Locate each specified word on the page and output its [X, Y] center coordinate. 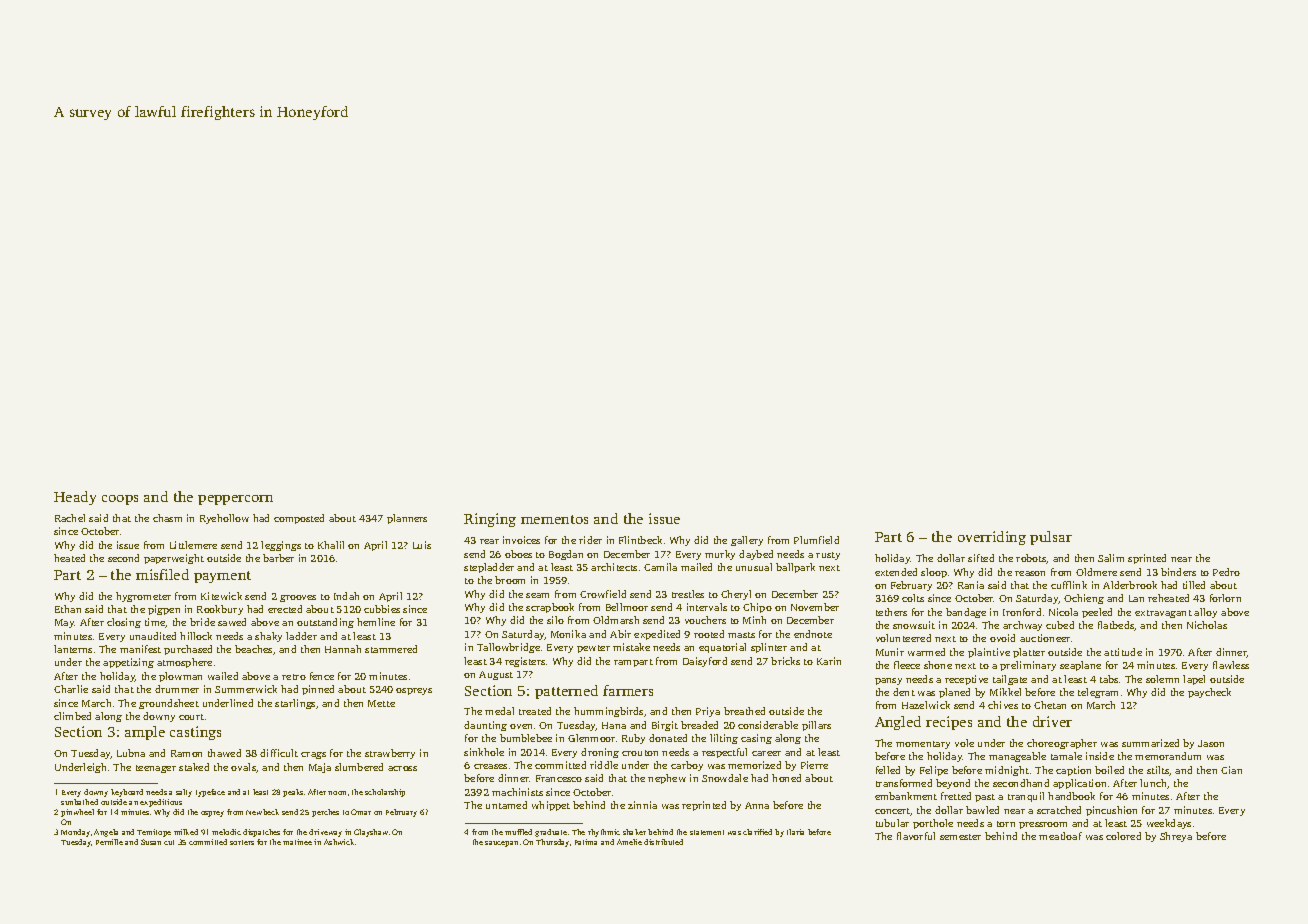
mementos [554, 519]
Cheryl [736, 595]
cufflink [1069, 585]
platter [1029, 653]
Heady [75, 498]
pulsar [1051, 538]
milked [186, 832]
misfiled [162, 574]
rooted [709, 634]
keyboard [127, 793]
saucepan [501, 844]
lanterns [73, 649]
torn [1006, 824]
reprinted [704, 806]
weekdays [1169, 824]
